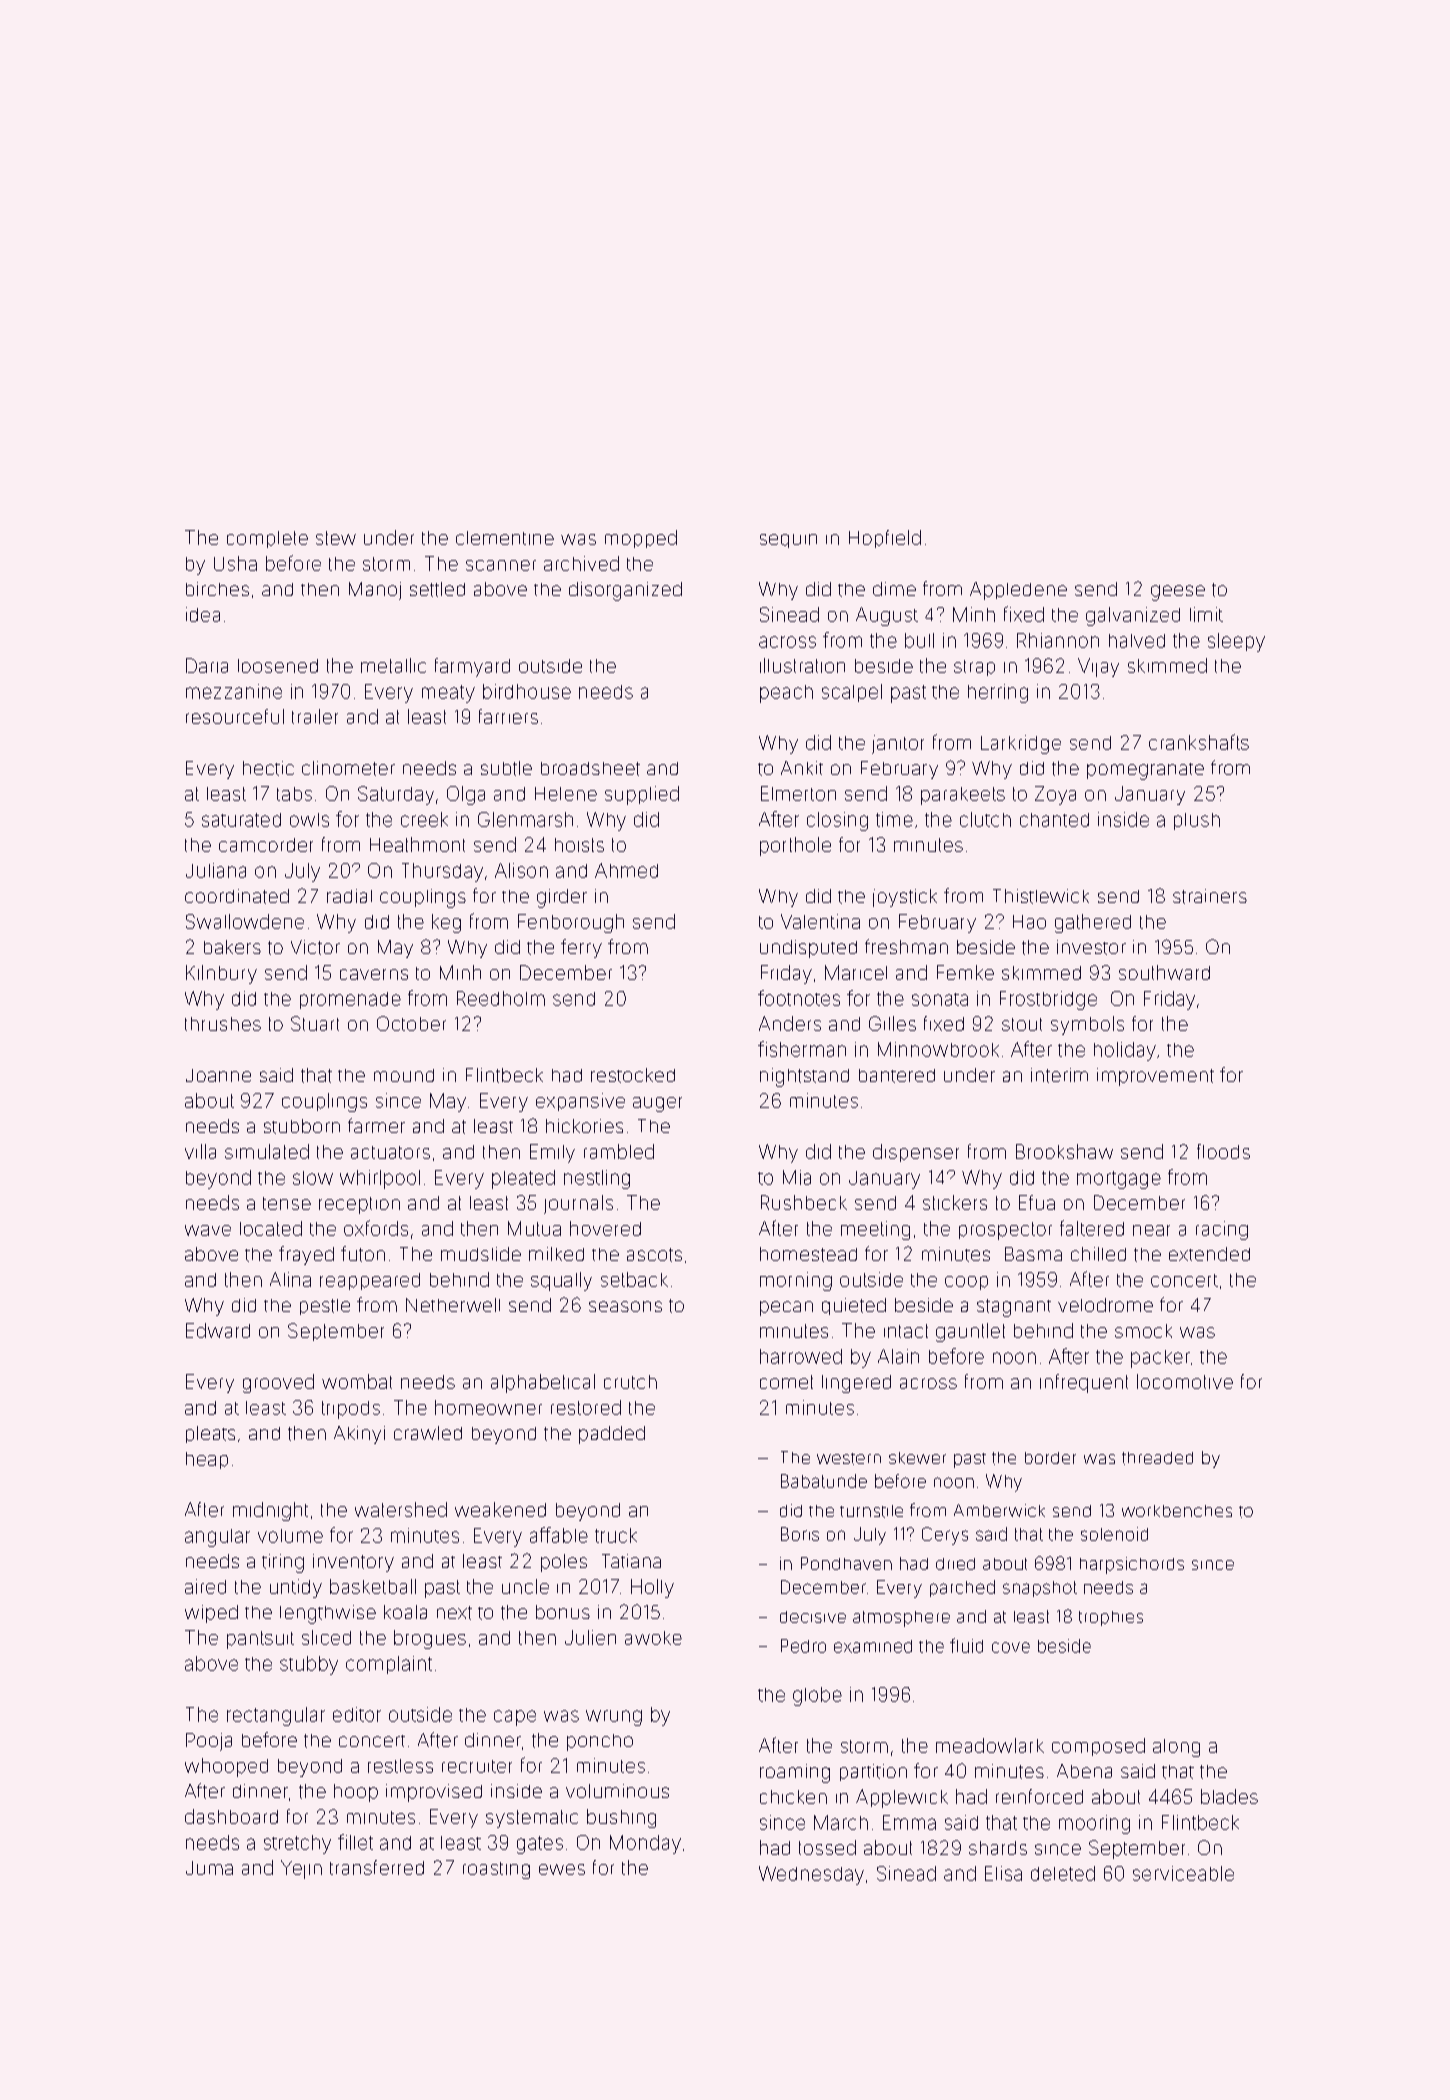 The width and height of the screenshot is (1450, 2100). I want to click on mopped, so click(641, 539).
